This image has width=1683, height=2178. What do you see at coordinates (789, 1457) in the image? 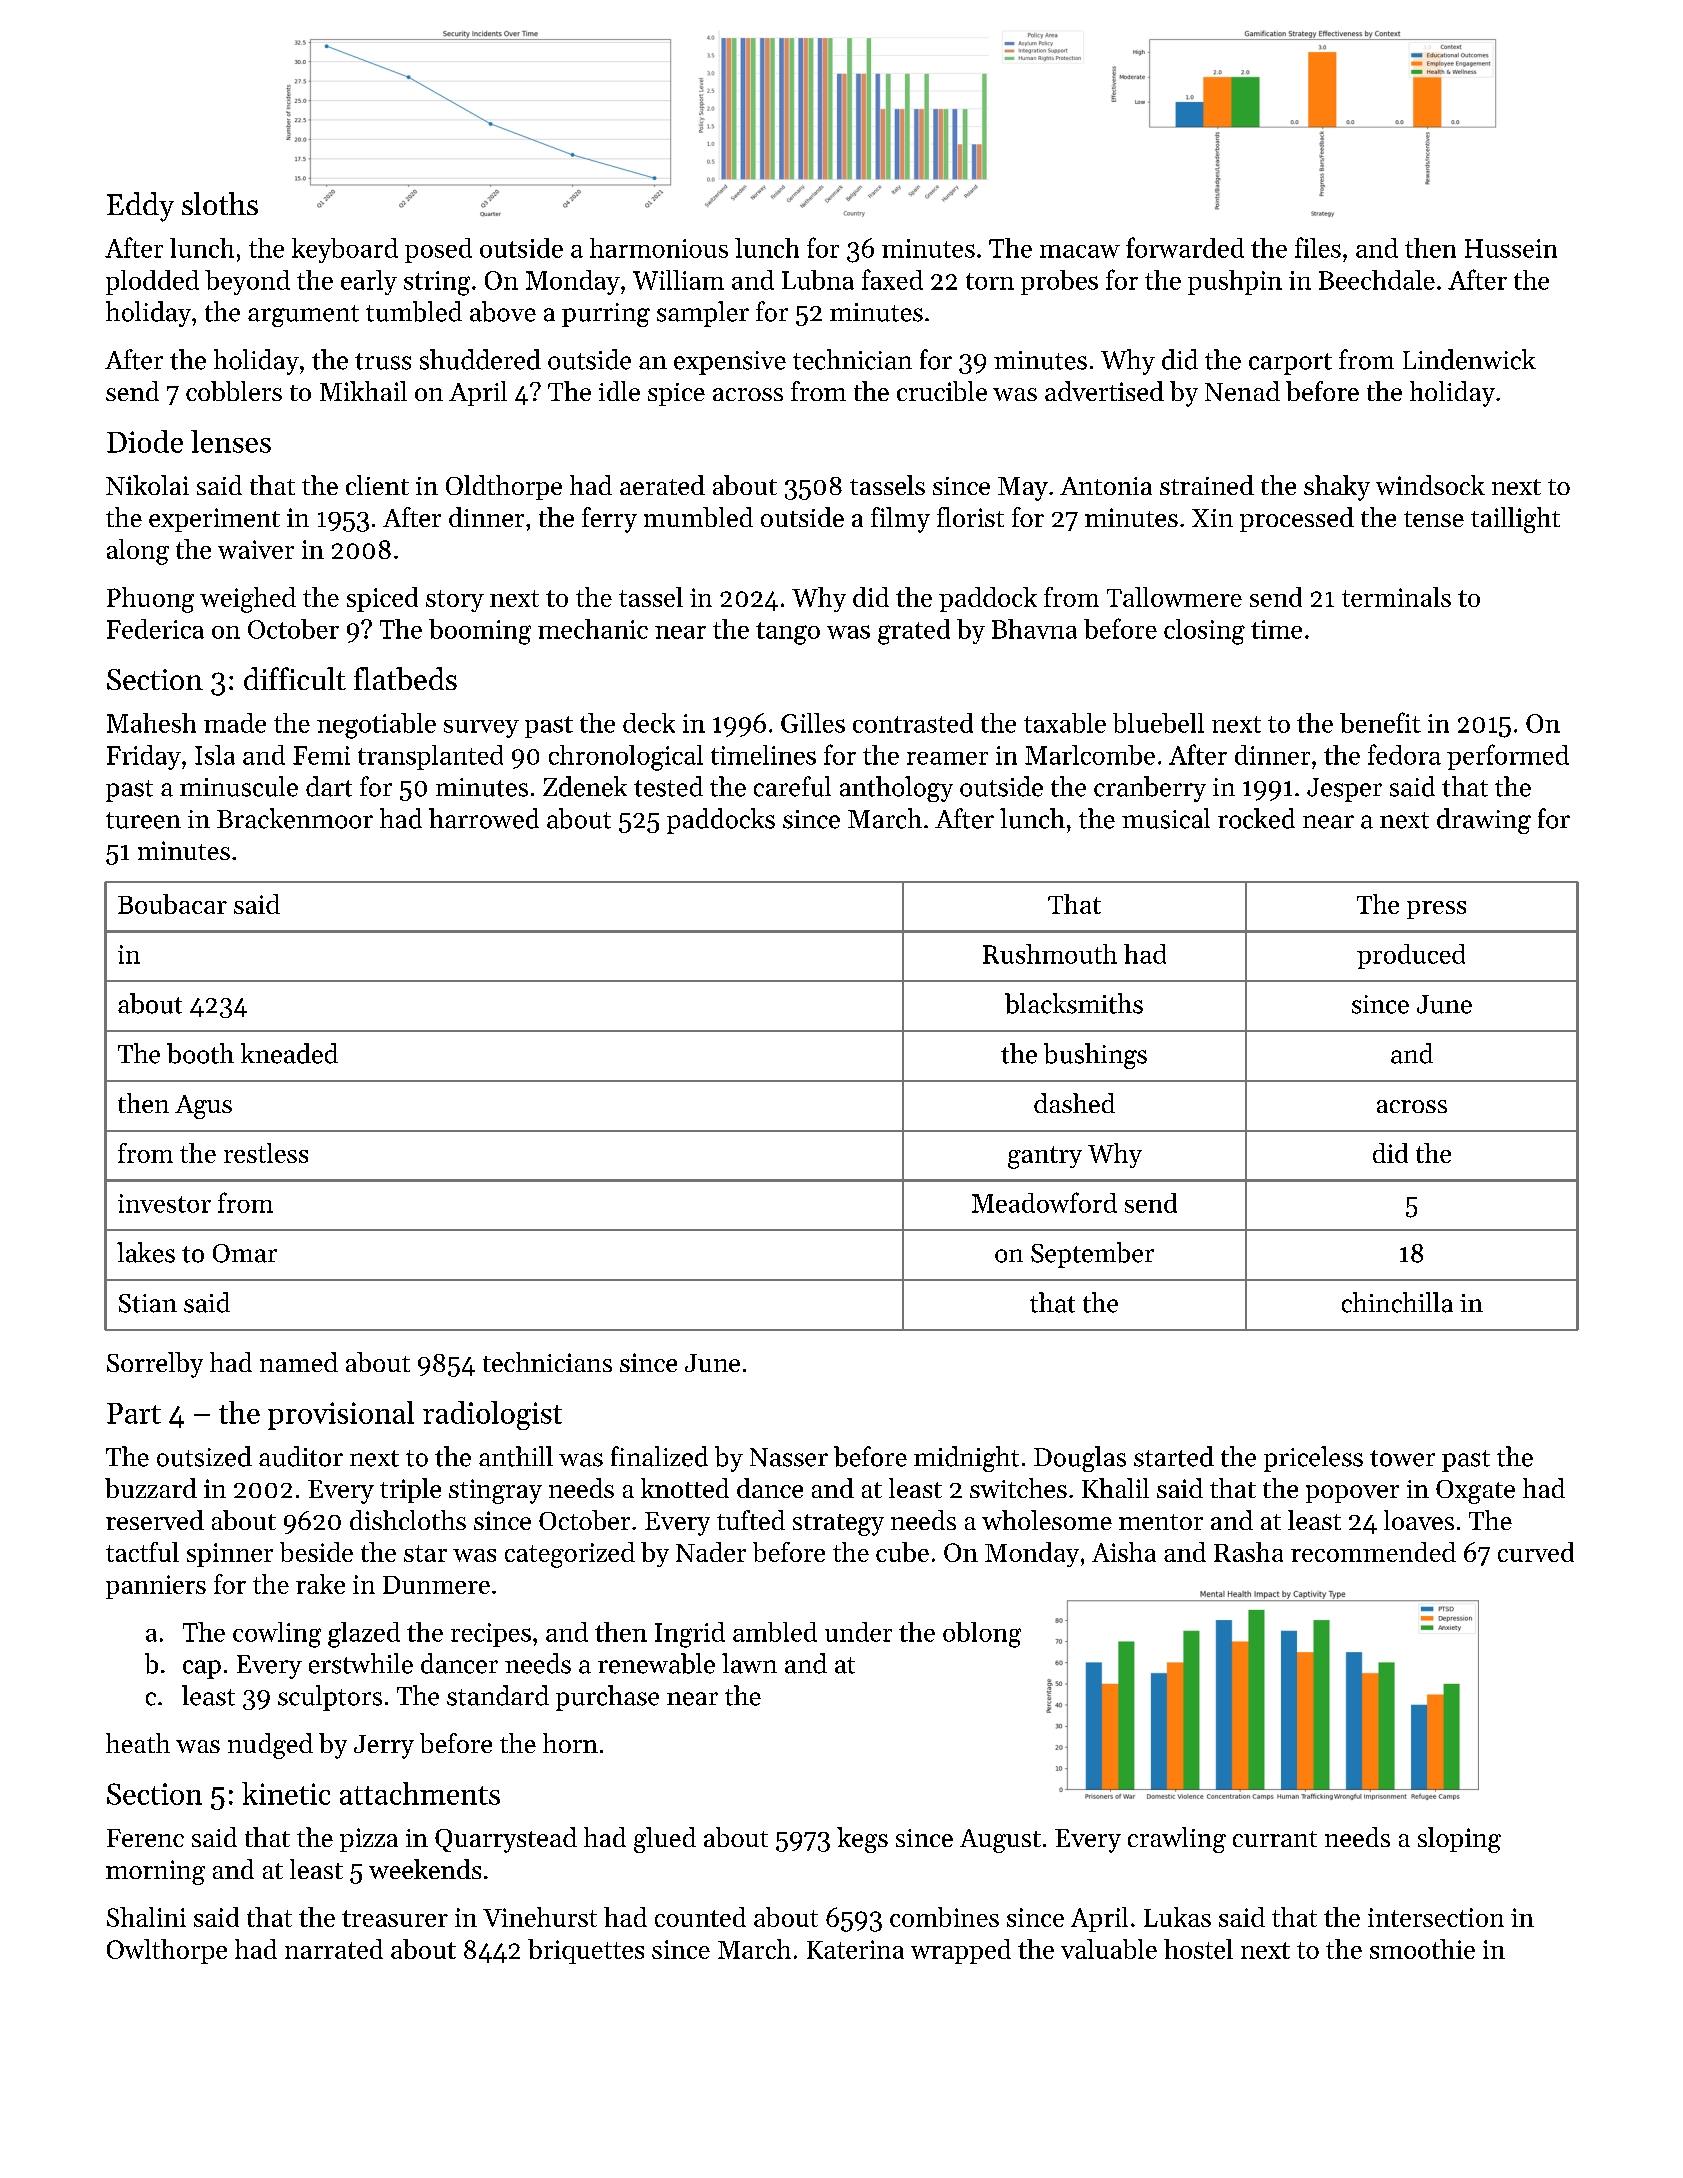
I see `Nasser` at bounding box center [789, 1457].
